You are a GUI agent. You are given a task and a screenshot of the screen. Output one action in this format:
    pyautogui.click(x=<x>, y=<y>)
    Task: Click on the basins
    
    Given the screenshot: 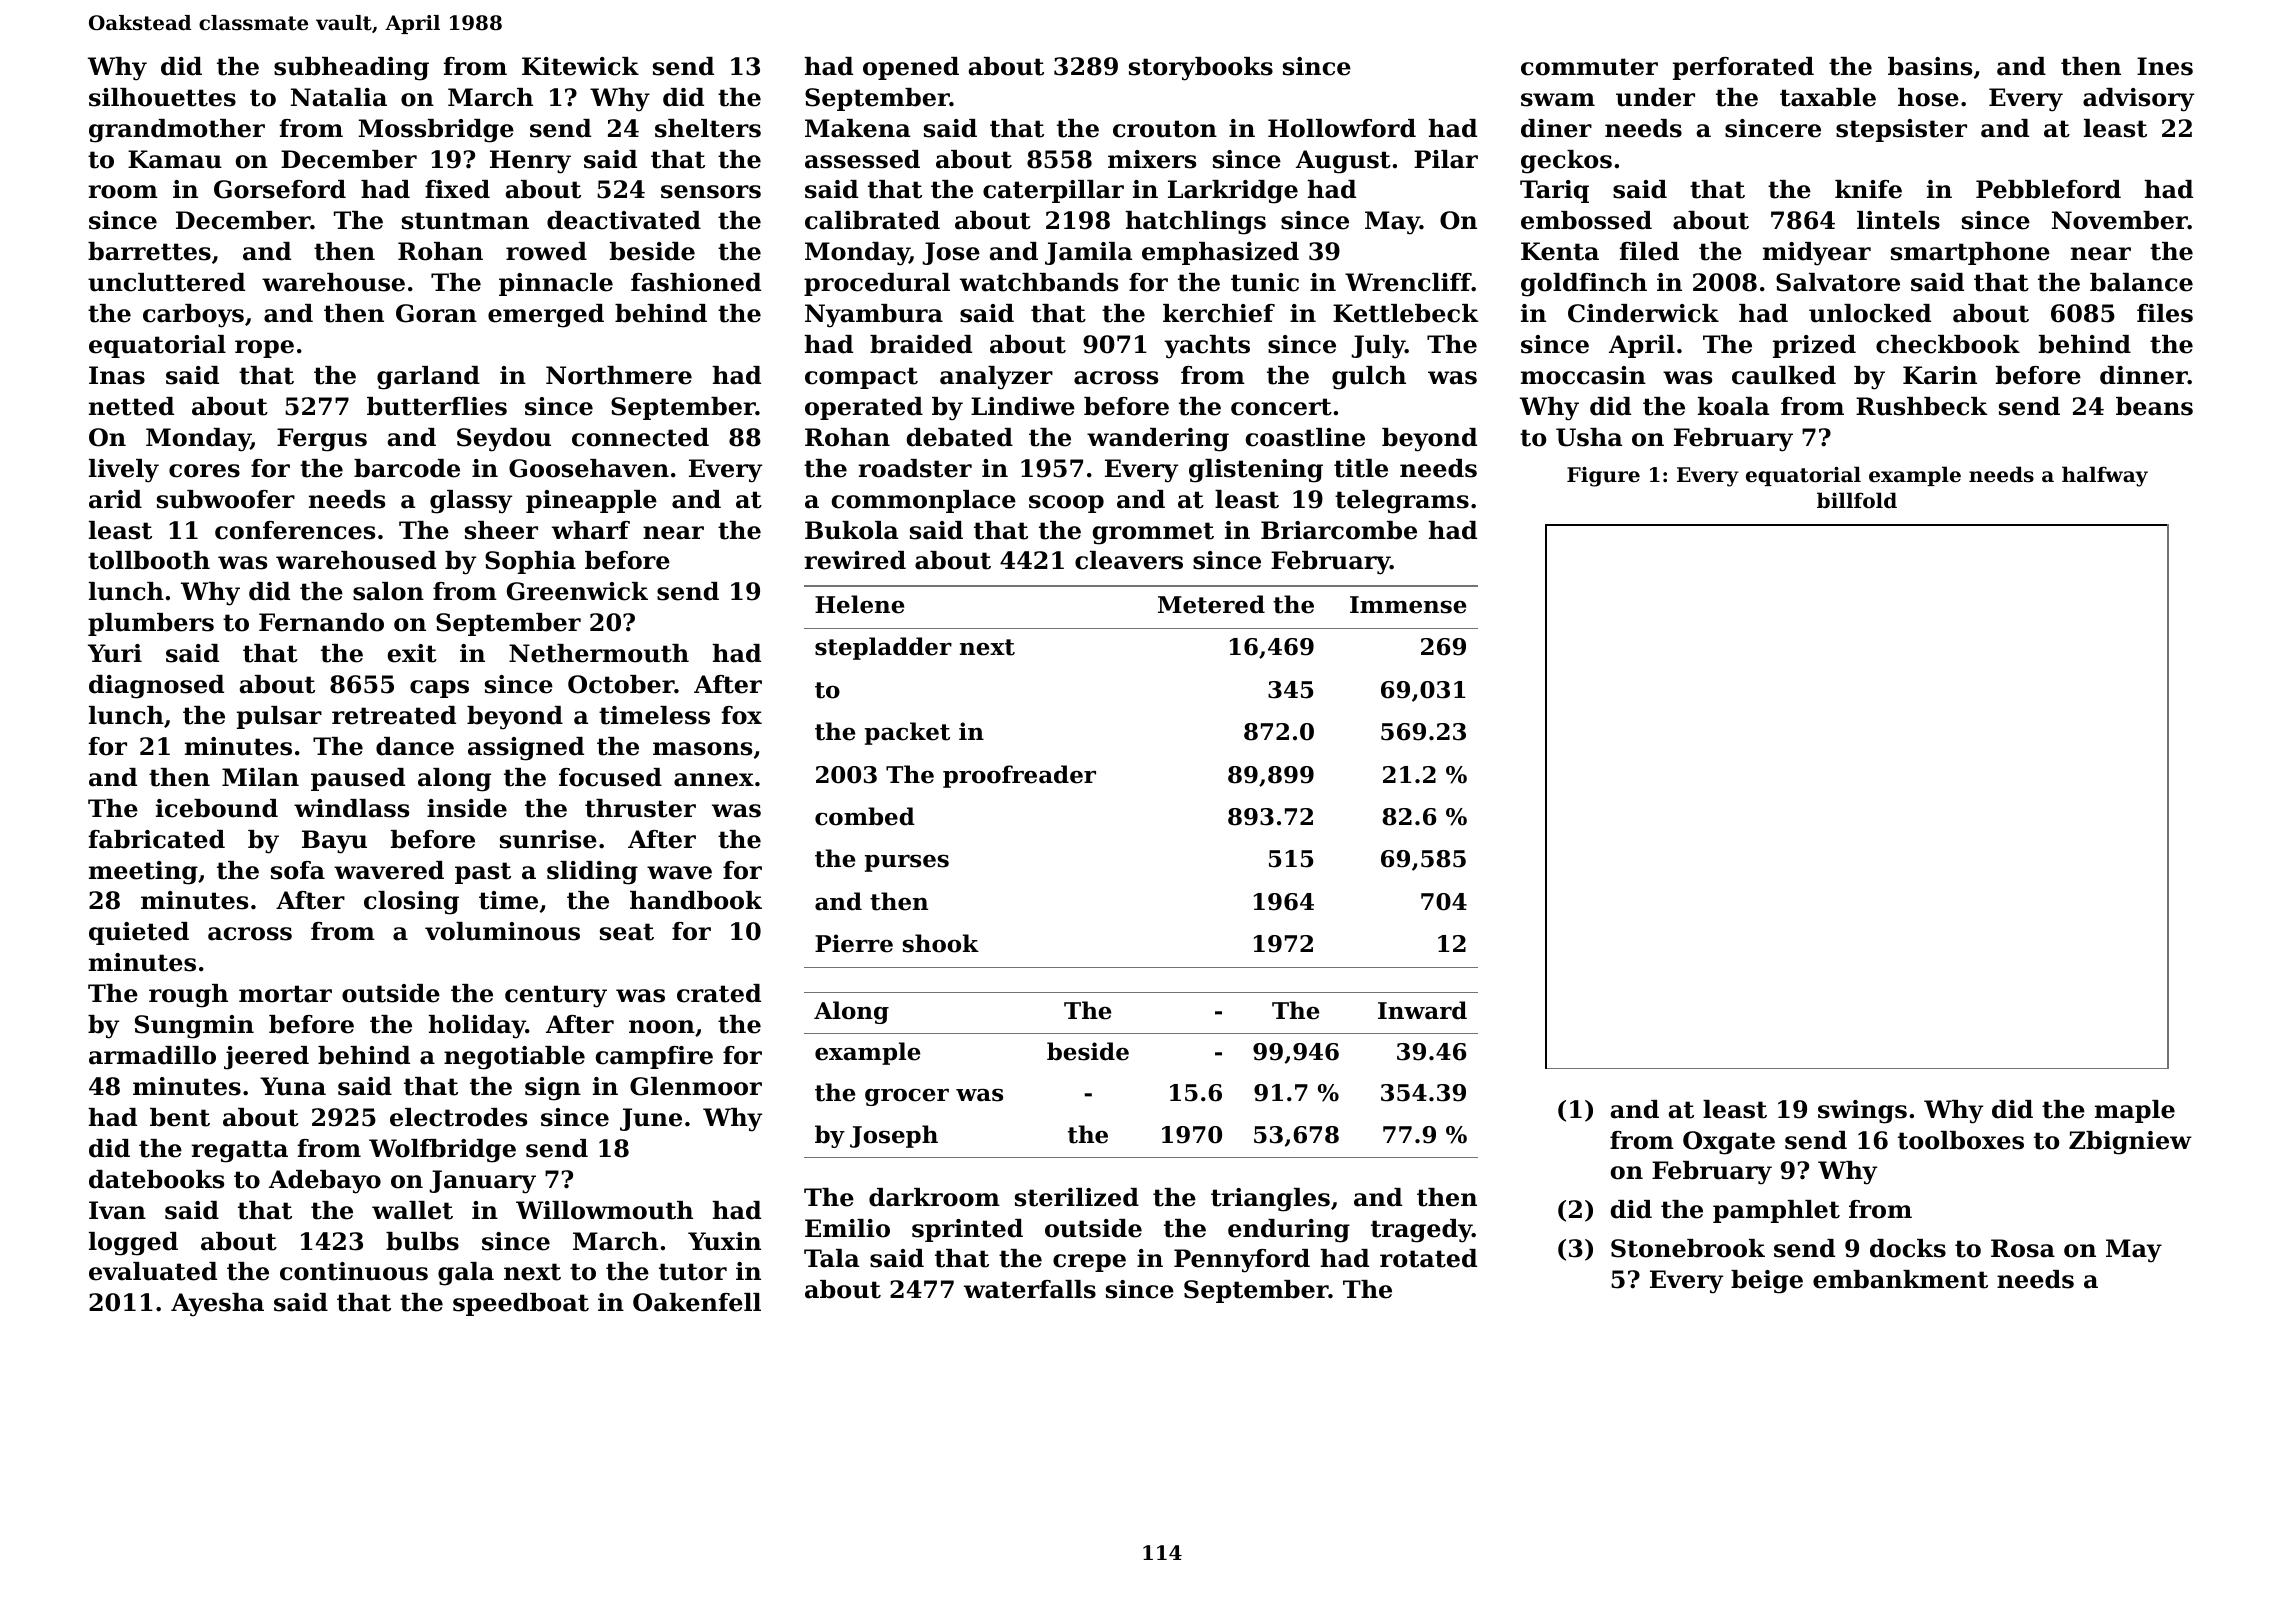 What is the action you would take?
    pyautogui.click(x=1930, y=66)
